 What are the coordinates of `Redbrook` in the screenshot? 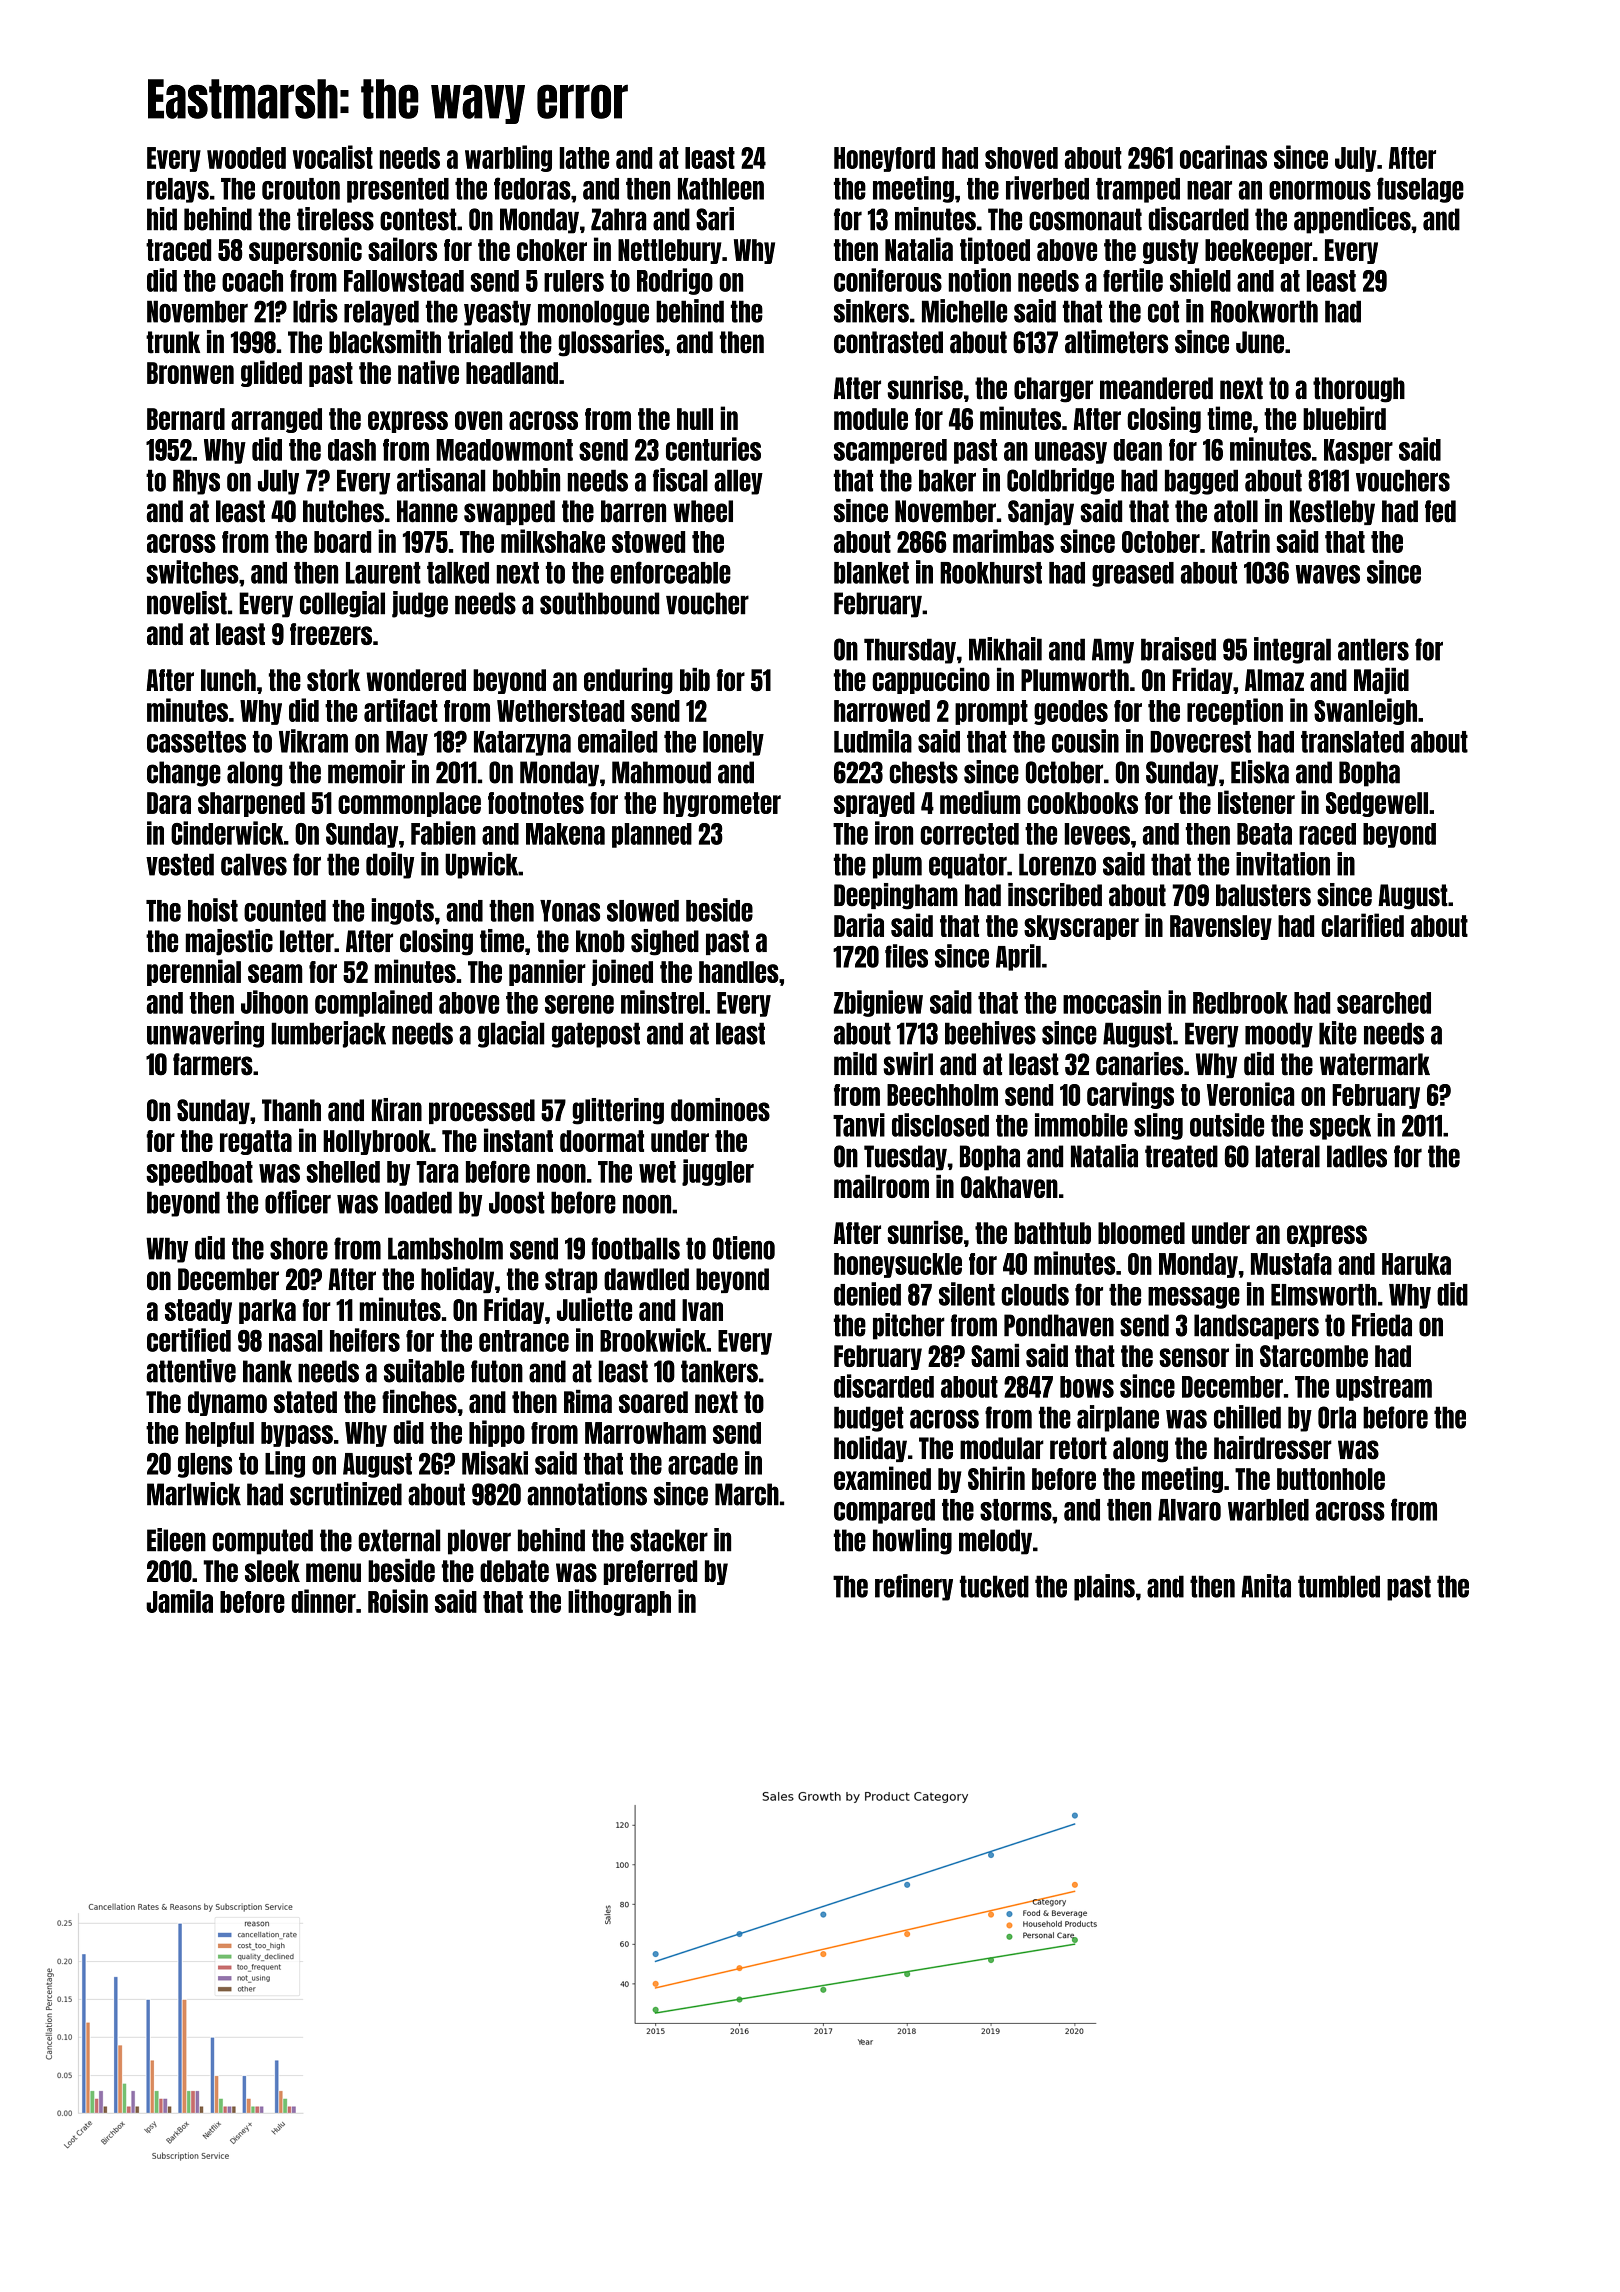 It's located at (1240, 1003).
